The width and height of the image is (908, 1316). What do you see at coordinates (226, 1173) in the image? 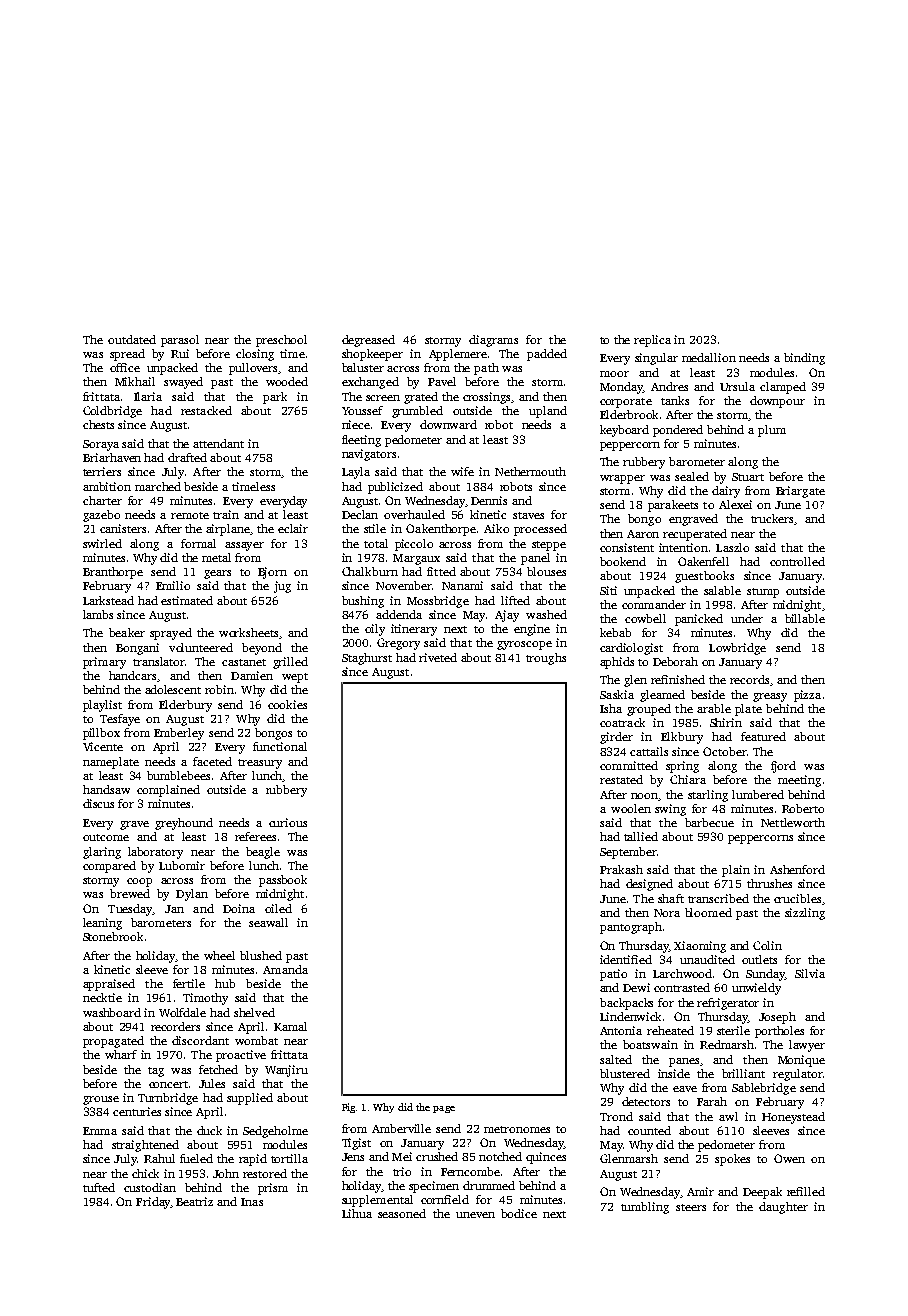
I see `John` at bounding box center [226, 1173].
